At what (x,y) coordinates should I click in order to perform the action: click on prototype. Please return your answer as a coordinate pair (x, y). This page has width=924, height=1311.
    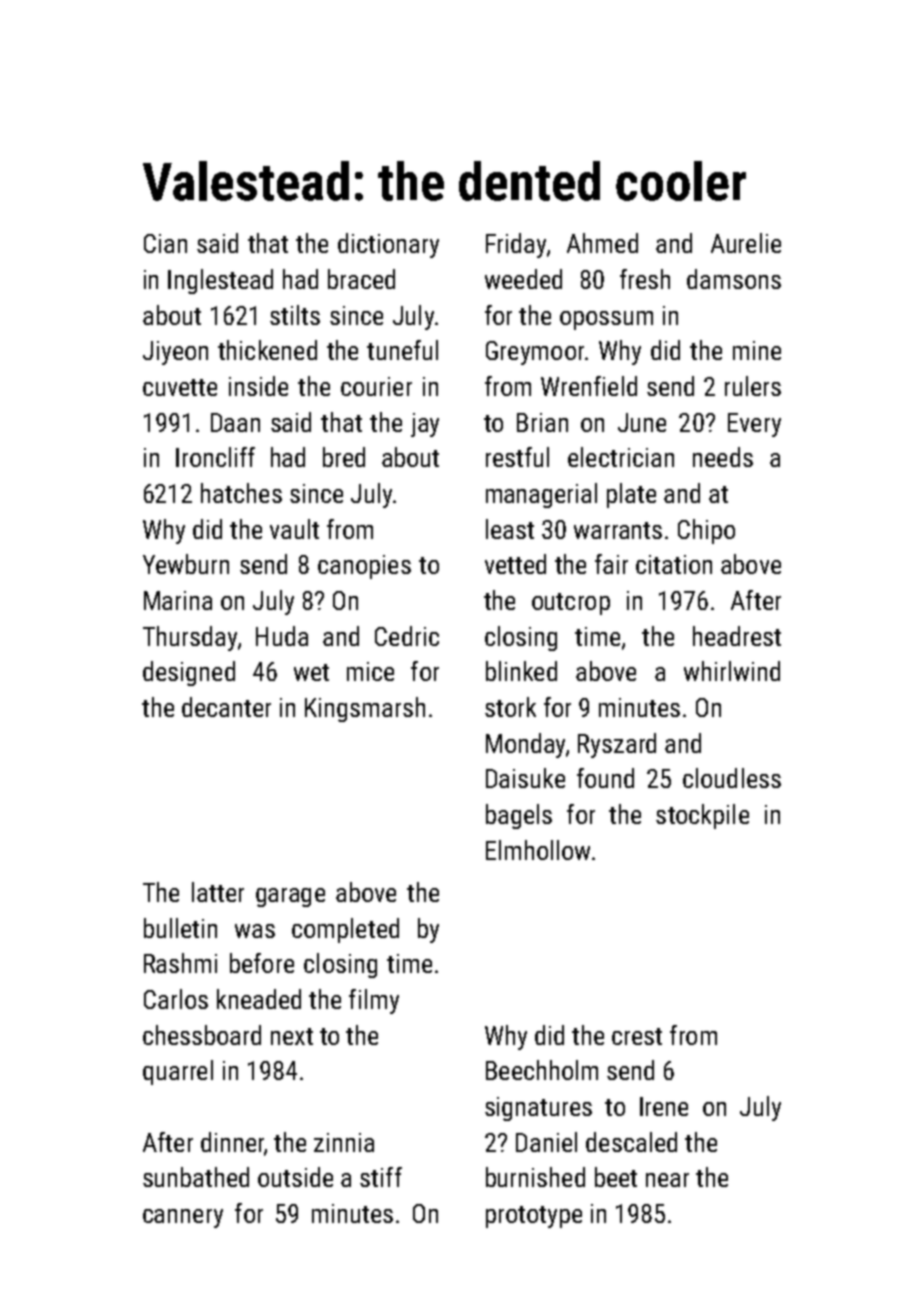
    Looking at the image, I should click on (534, 1217).
